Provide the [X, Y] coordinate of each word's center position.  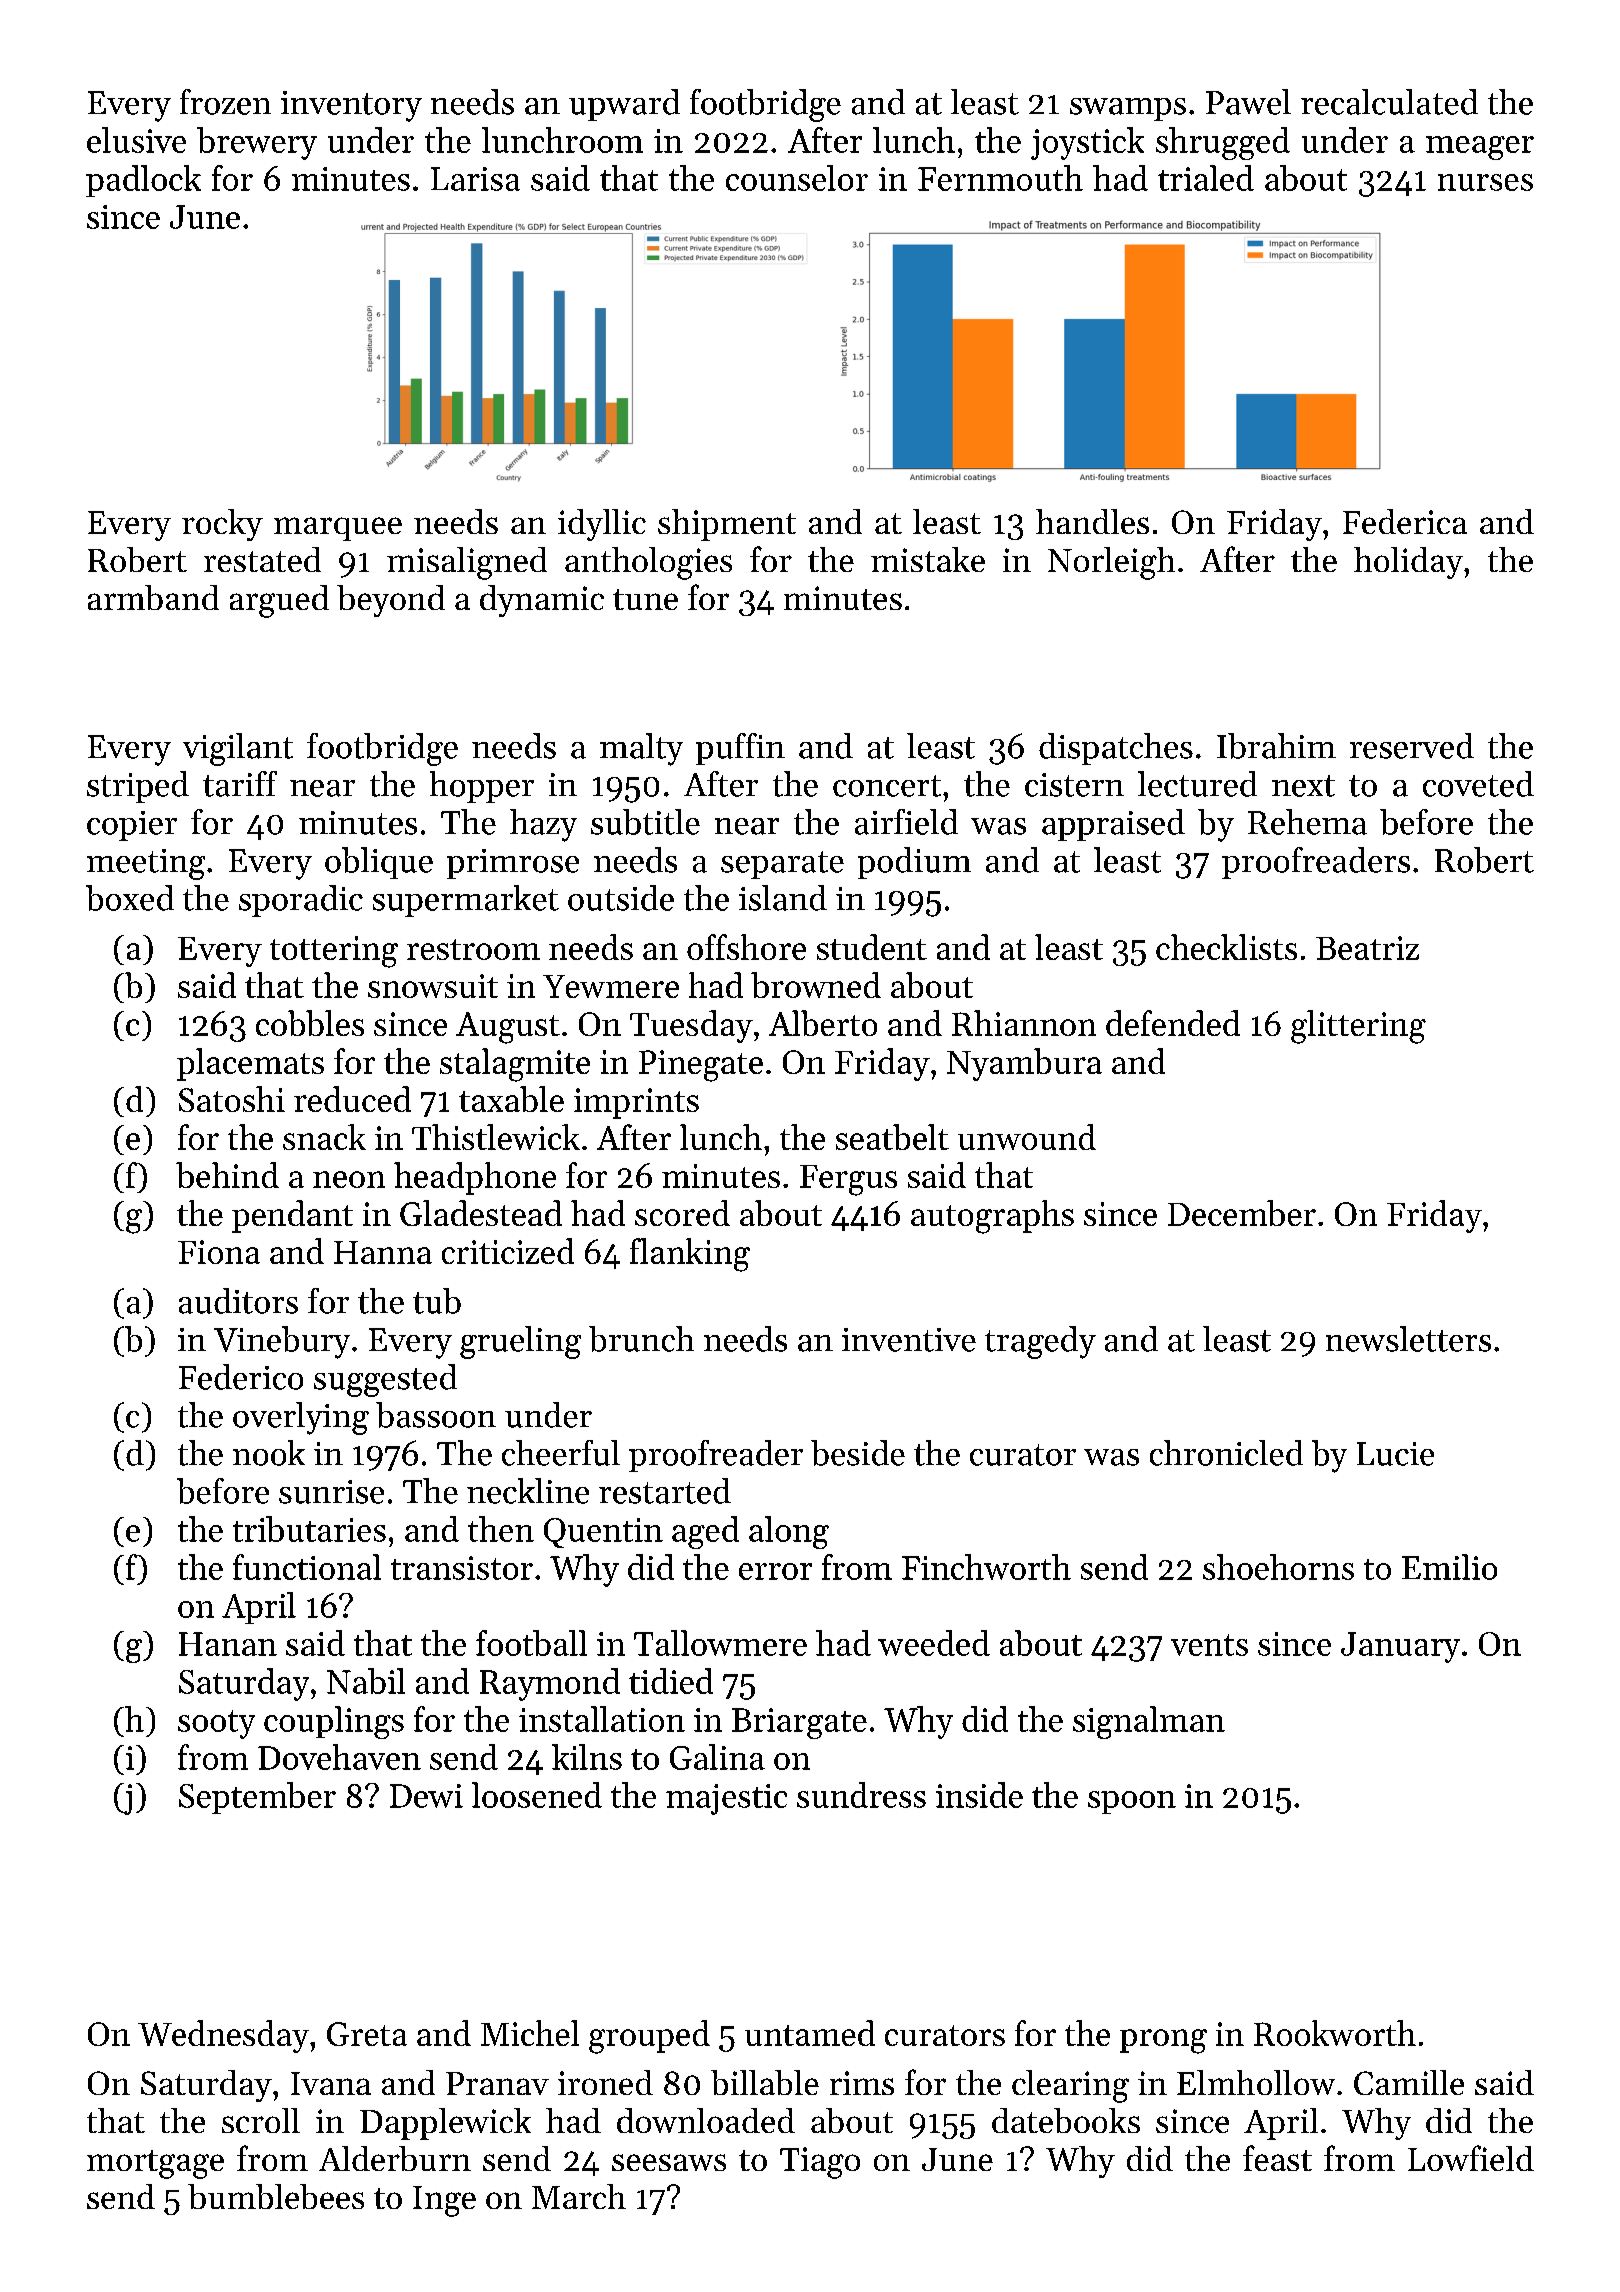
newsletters [1408, 1339]
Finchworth [986, 1567]
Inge [444, 2201]
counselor [797, 178]
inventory [351, 106]
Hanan [228, 1644]
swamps [1128, 109]
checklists [1226, 947]
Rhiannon [1024, 1023]
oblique [379, 863]
